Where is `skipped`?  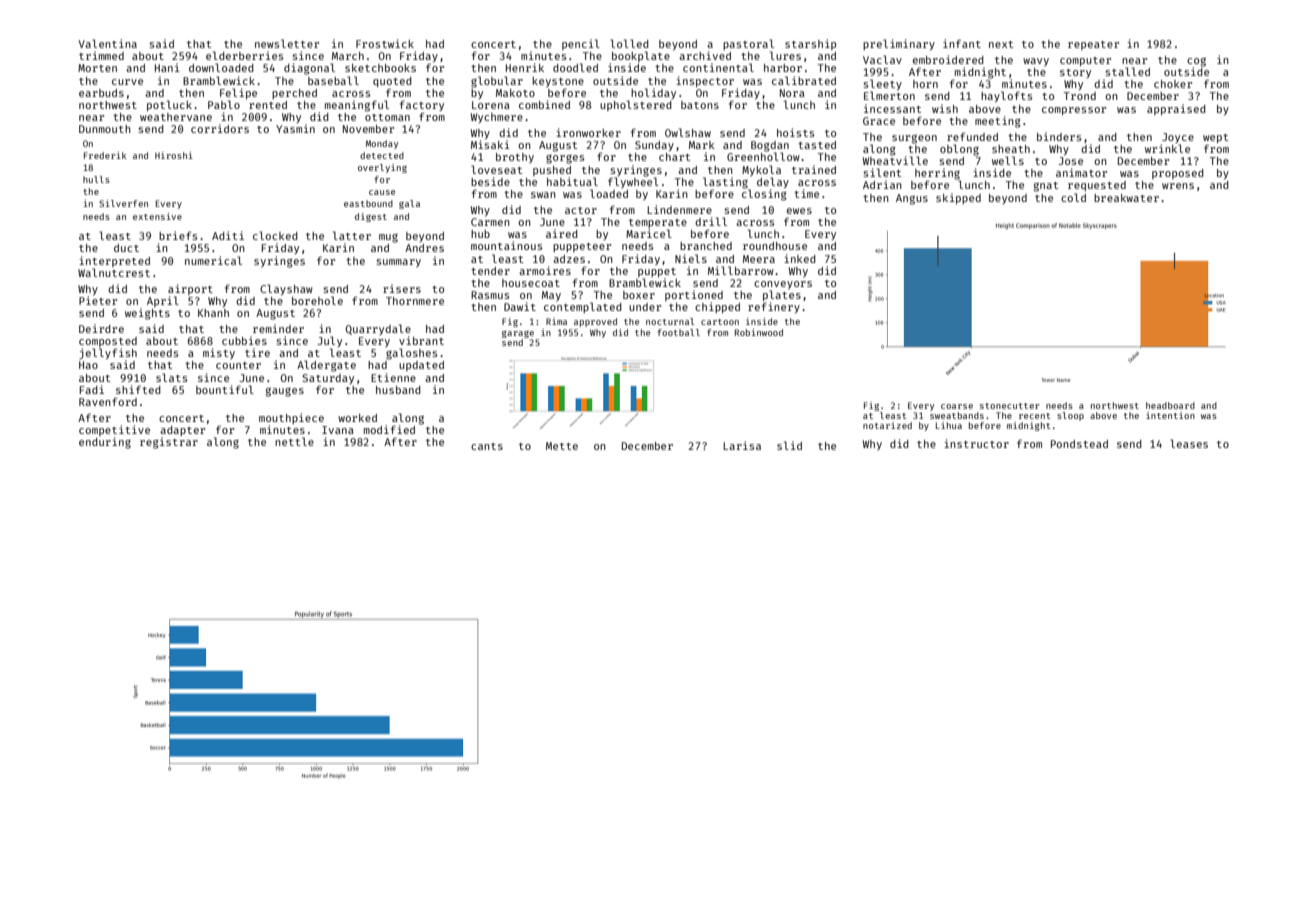 skipped is located at coordinates (958, 198).
